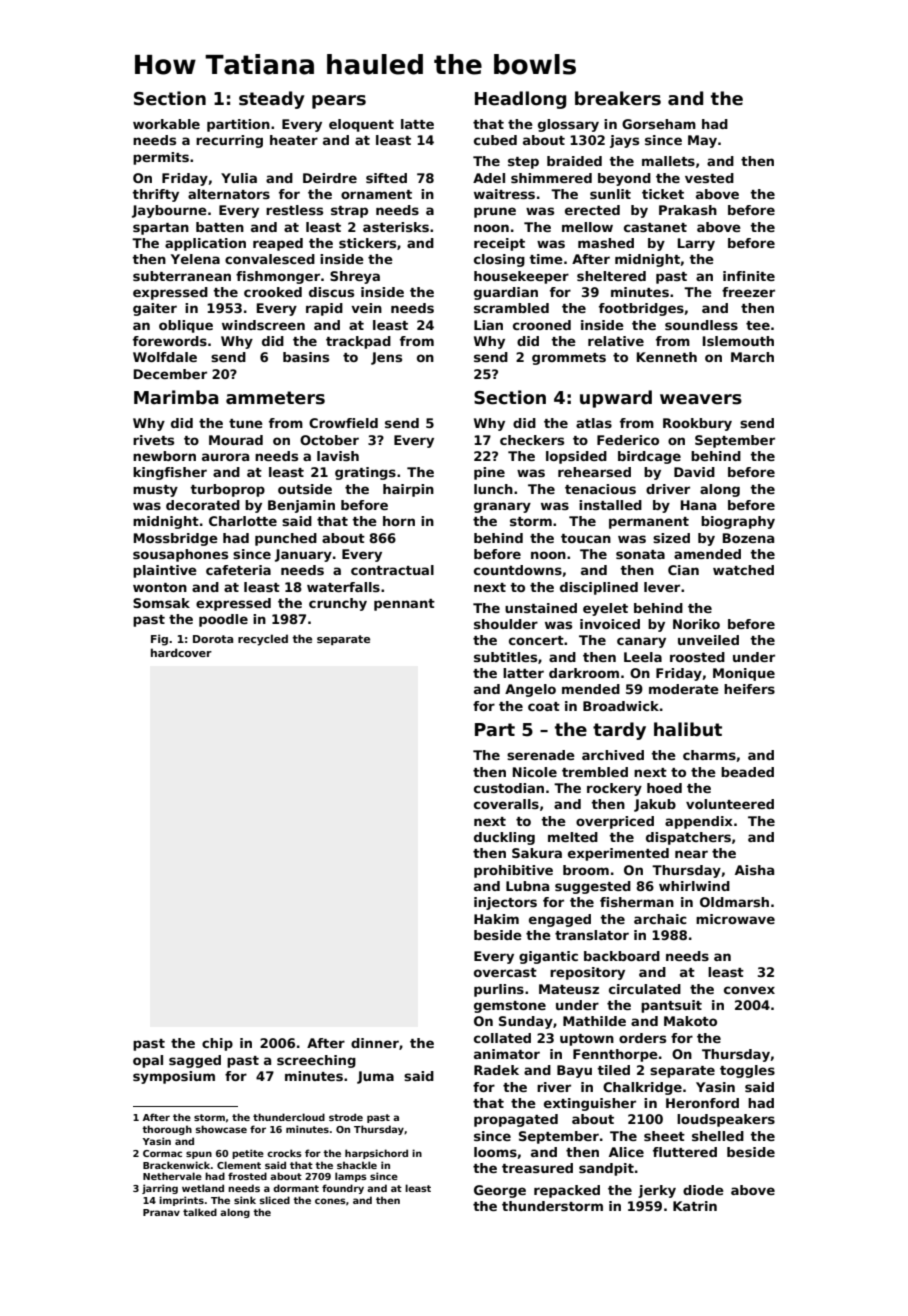 The height and width of the screenshot is (1316, 908). I want to click on grommets, so click(569, 359).
